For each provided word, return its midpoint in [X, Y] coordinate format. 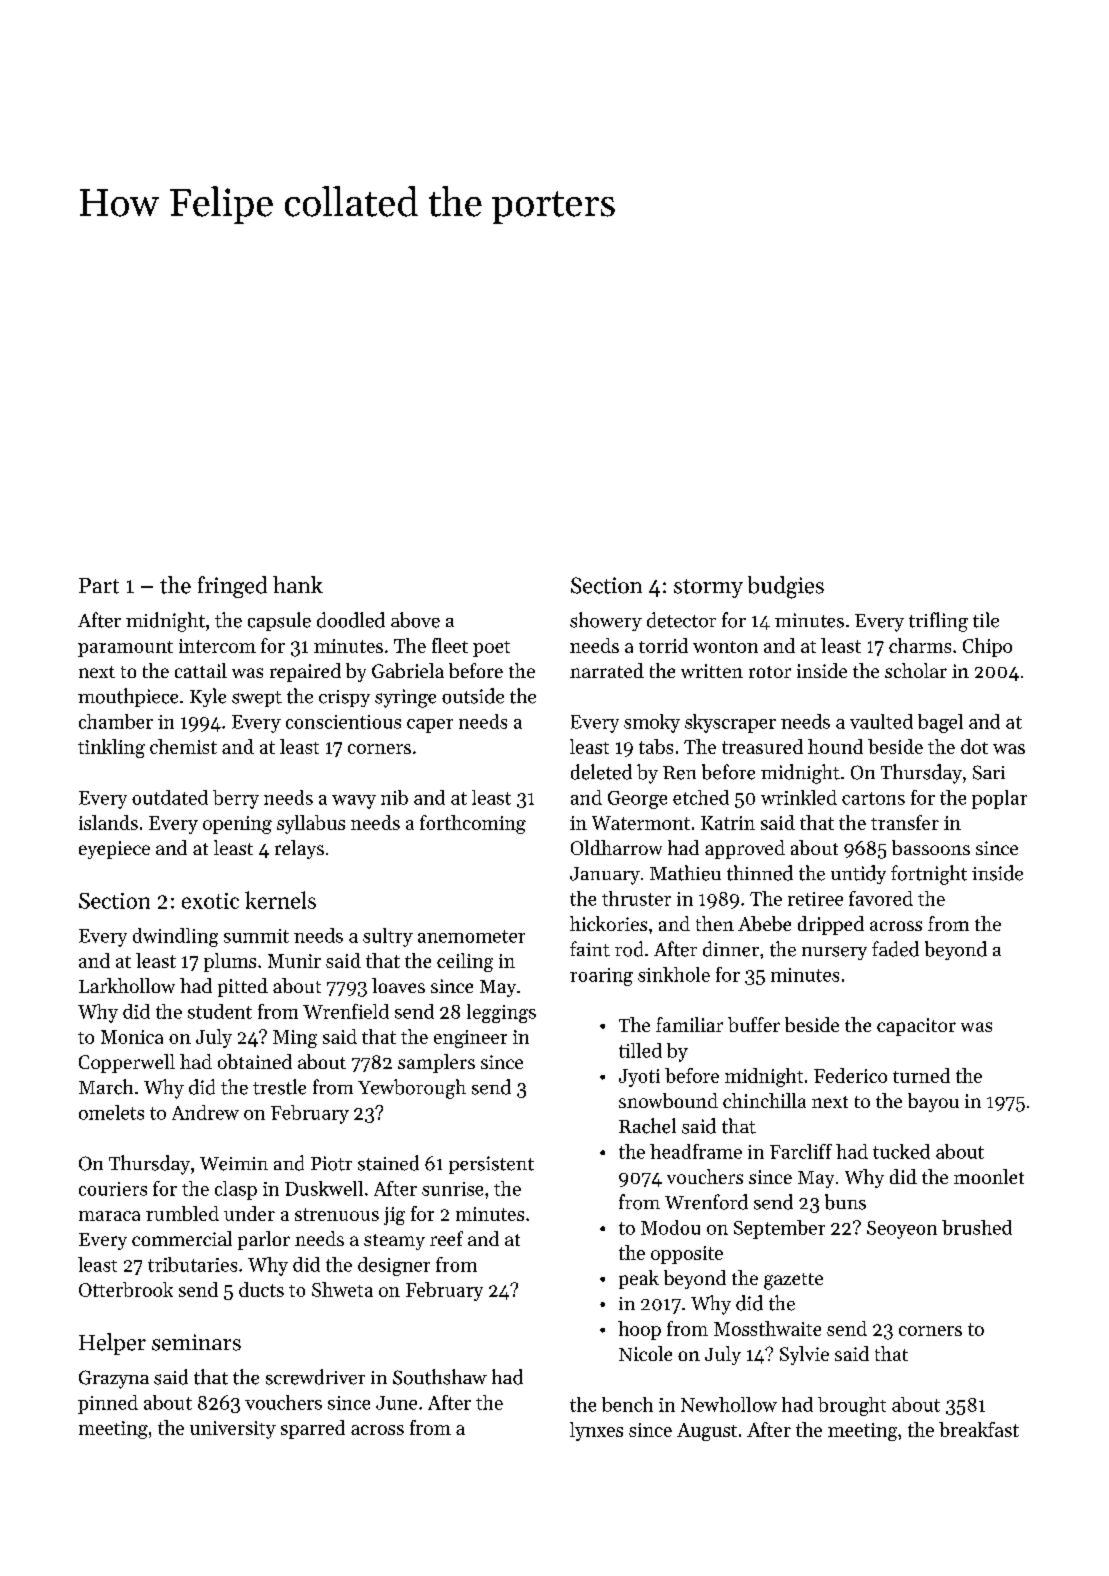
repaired [305, 672]
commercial [182, 1238]
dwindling [175, 937]
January [605, 876]
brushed [977, 1227]
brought [852, 1406]
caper [430, 726]
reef [446, 1238]
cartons [873, 798]
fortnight [929, 875]
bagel [940, 723]
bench [627, 1404]
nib [394, 797]
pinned [108, 1404]
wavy [354, 802]
